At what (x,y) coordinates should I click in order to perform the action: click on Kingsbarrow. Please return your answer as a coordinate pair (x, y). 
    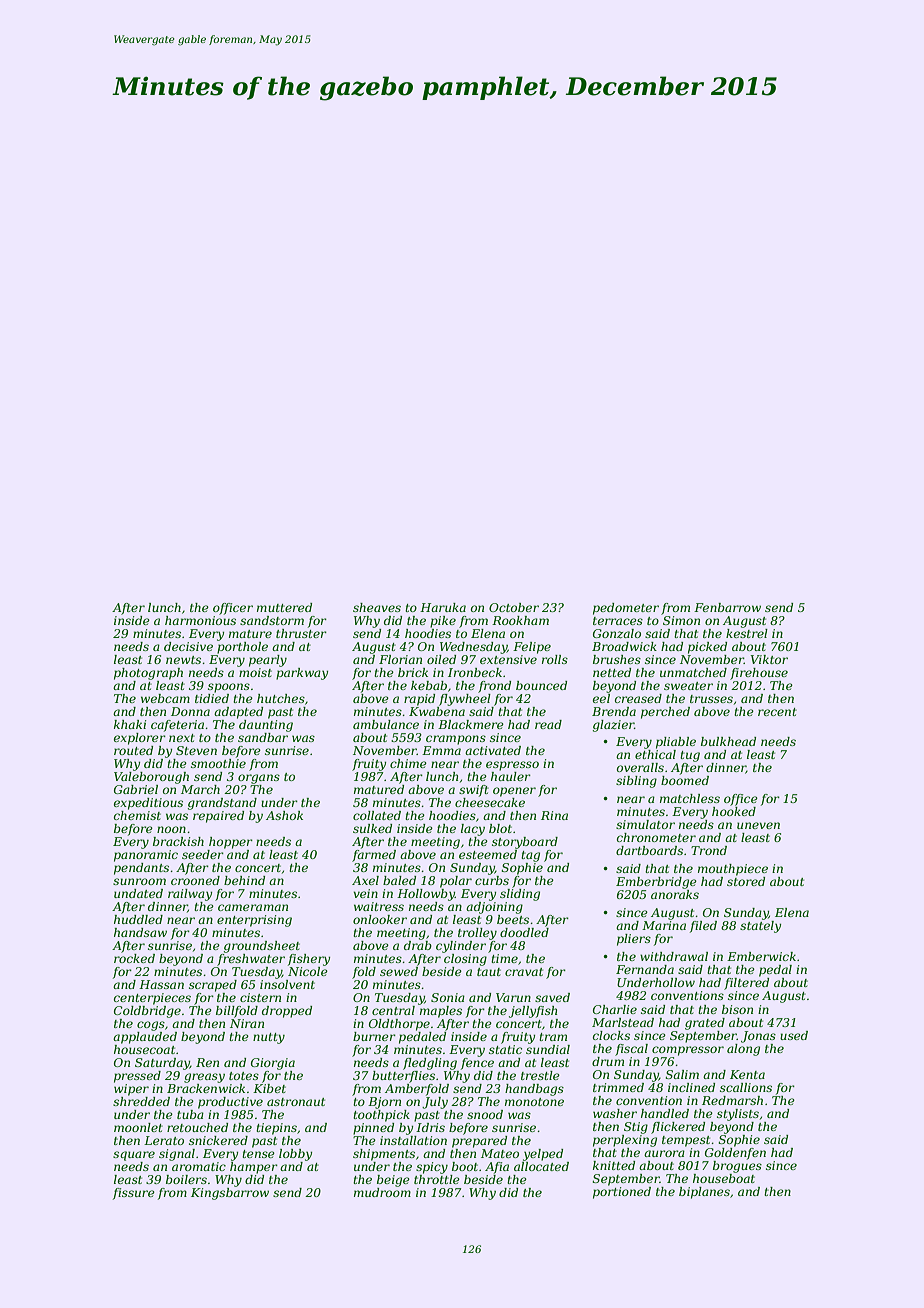
    Looking at the image, I should click on (230, 1194).
